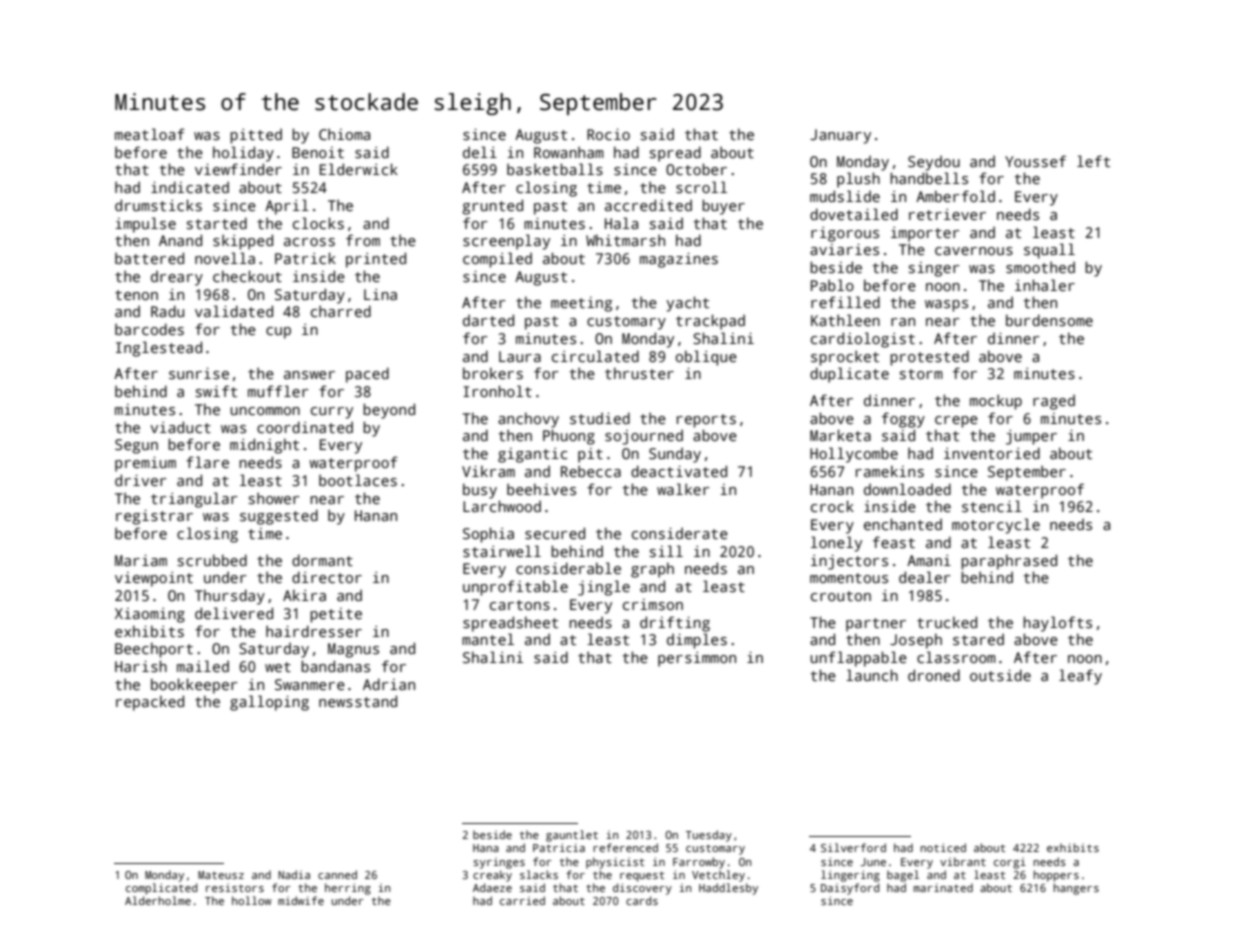 The width and height of the screenshot is (1233, 952). I want to click on Adrian, so click(389, 684).
